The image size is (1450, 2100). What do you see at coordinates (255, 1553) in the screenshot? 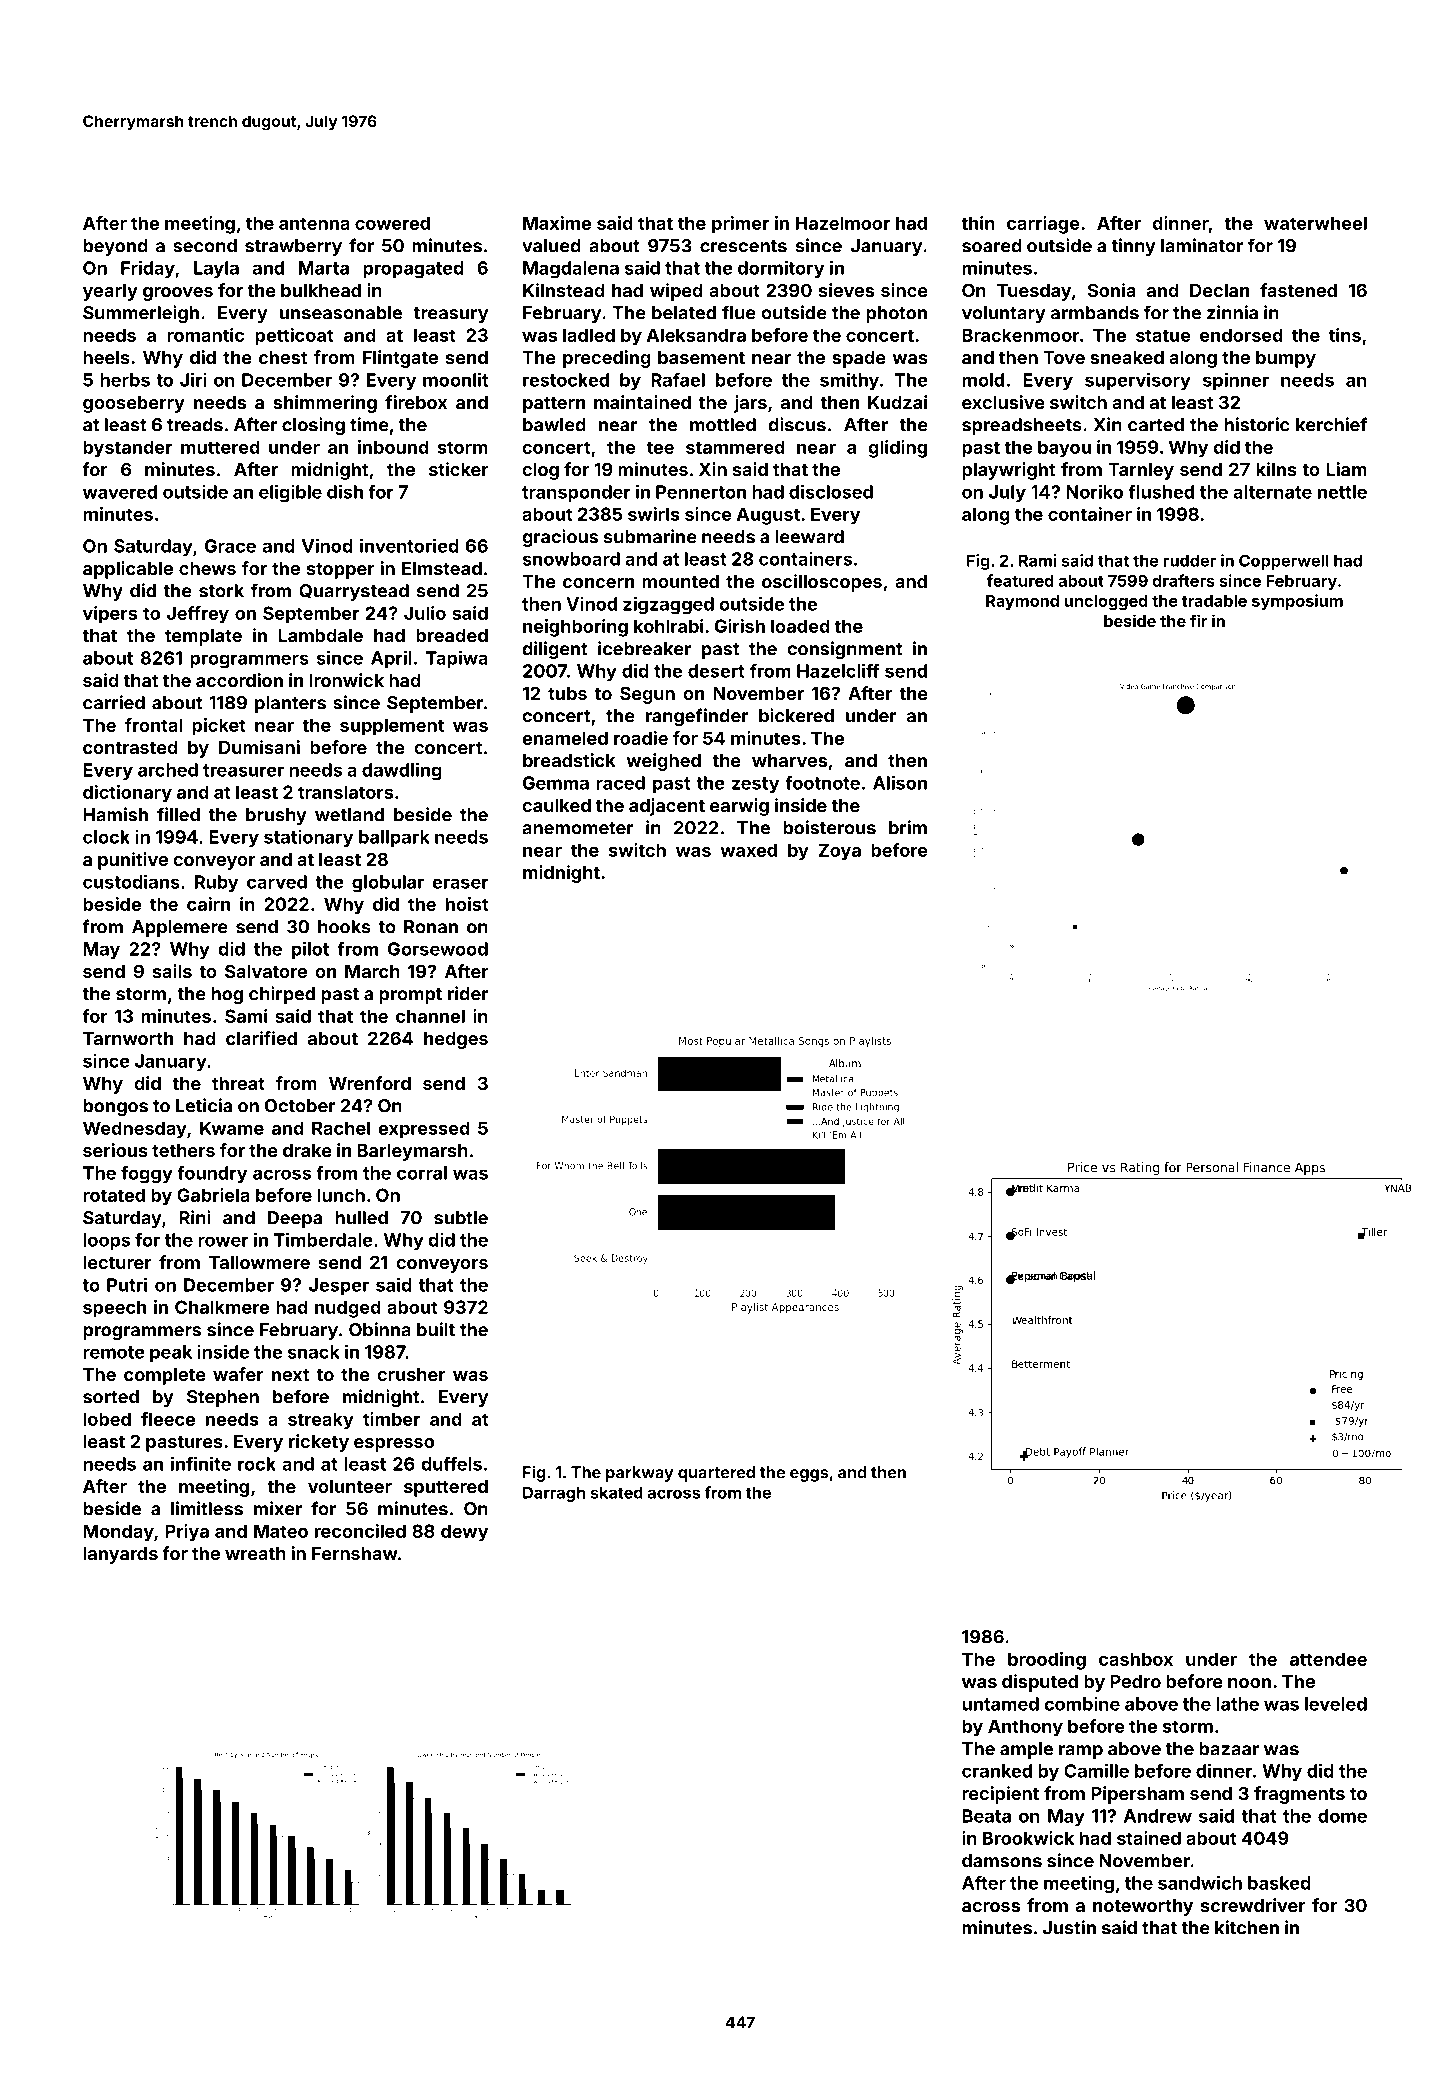
I see `wreath` at bounding box center [255, 1553].
